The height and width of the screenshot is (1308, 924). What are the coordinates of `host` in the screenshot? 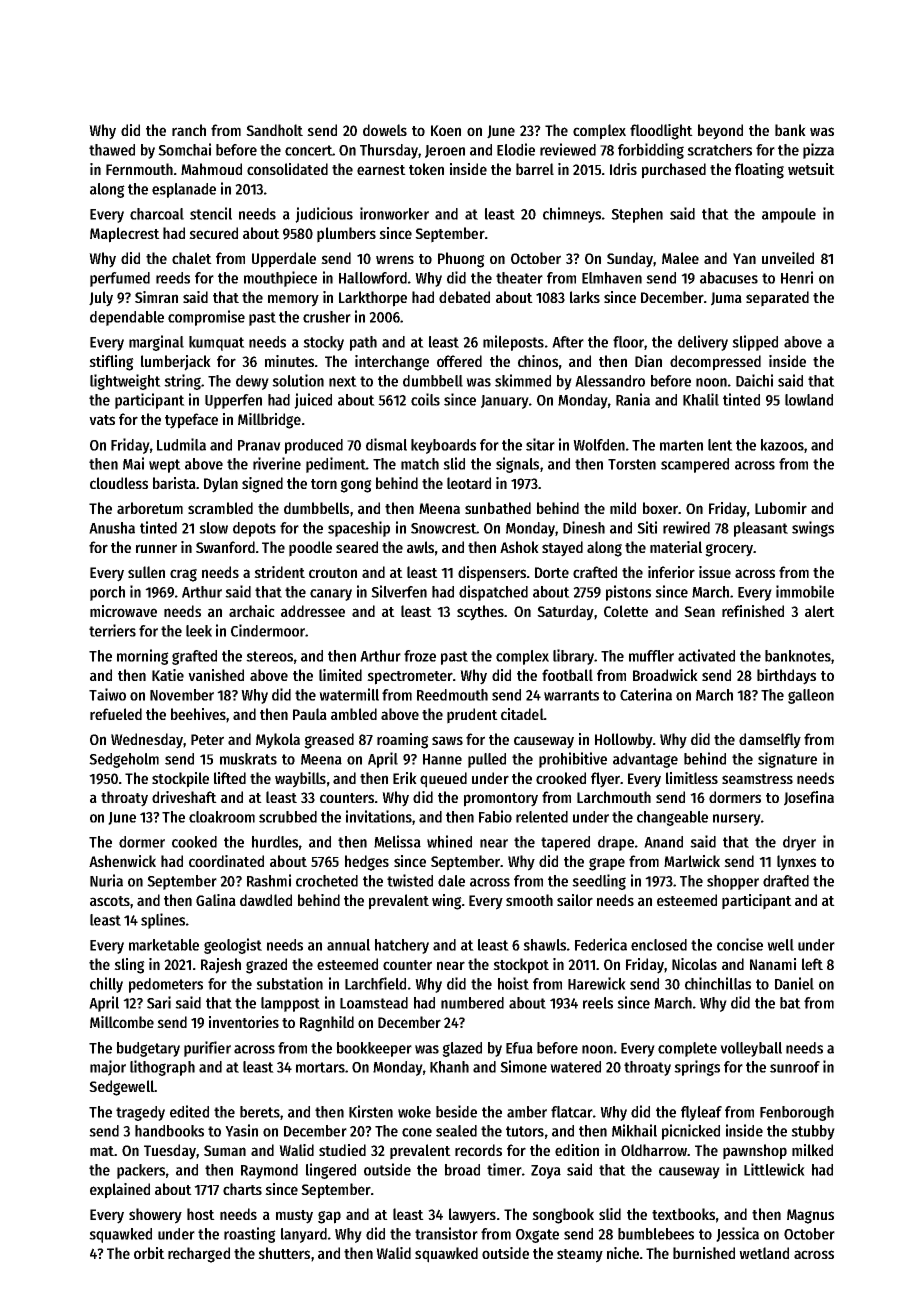 It's located at (201, 1214).
